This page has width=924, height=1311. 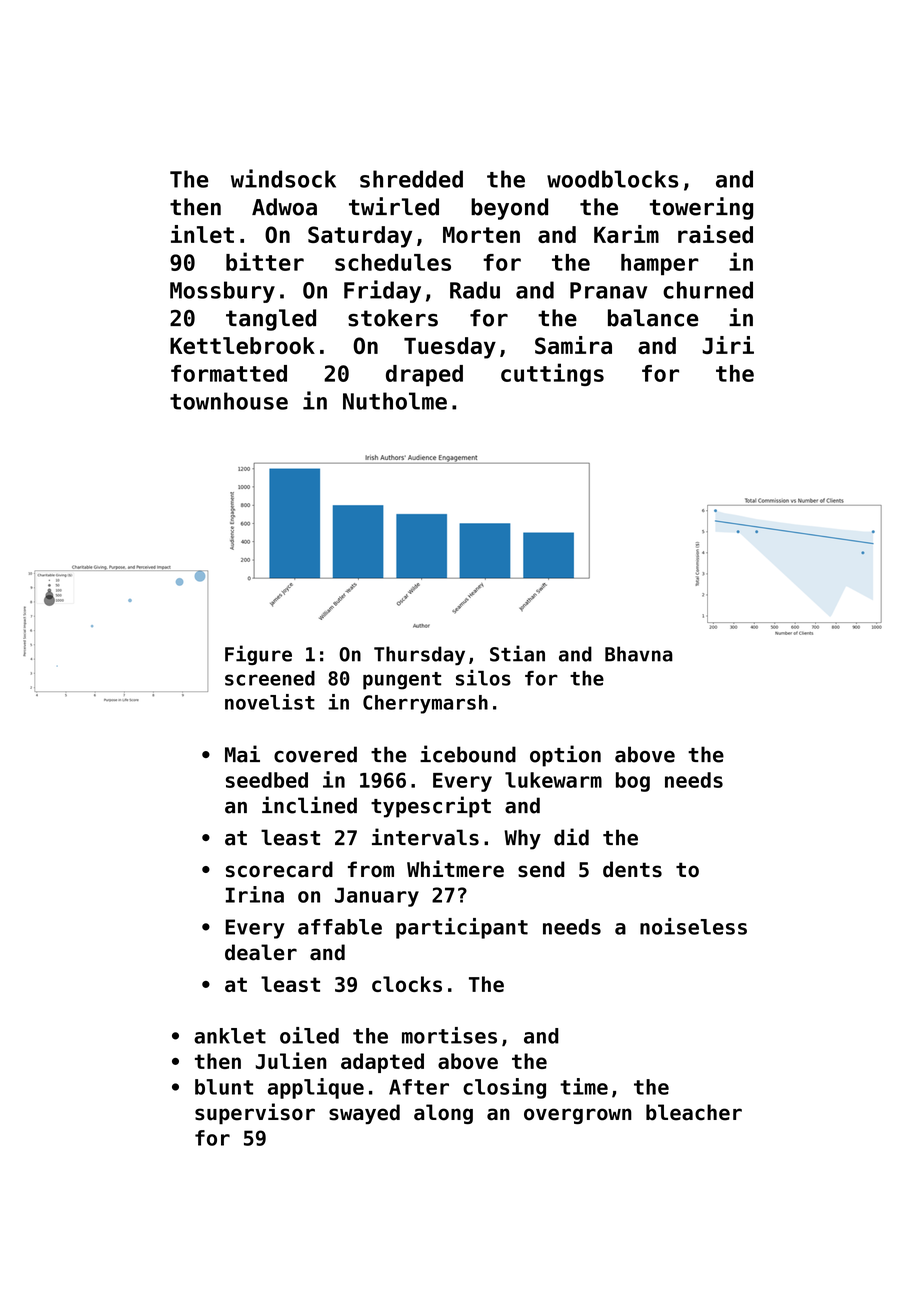 I want to click on noiseless, so click(x=693, y=926).
